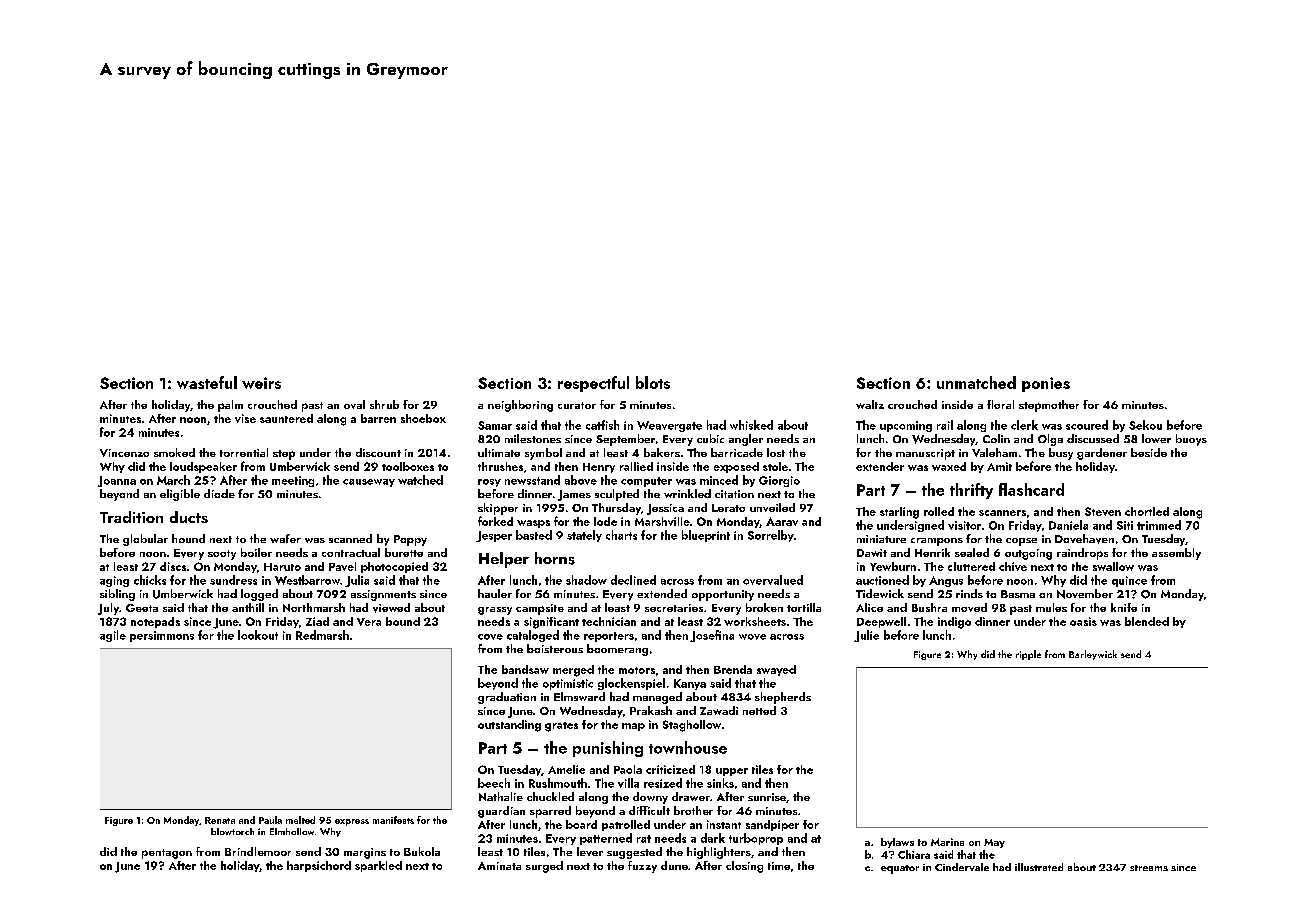 This document has width=1308, height=924. What do you see at coordinates (258, 635) in the document?
I see `lookout` at bounding box center [258, 635].
